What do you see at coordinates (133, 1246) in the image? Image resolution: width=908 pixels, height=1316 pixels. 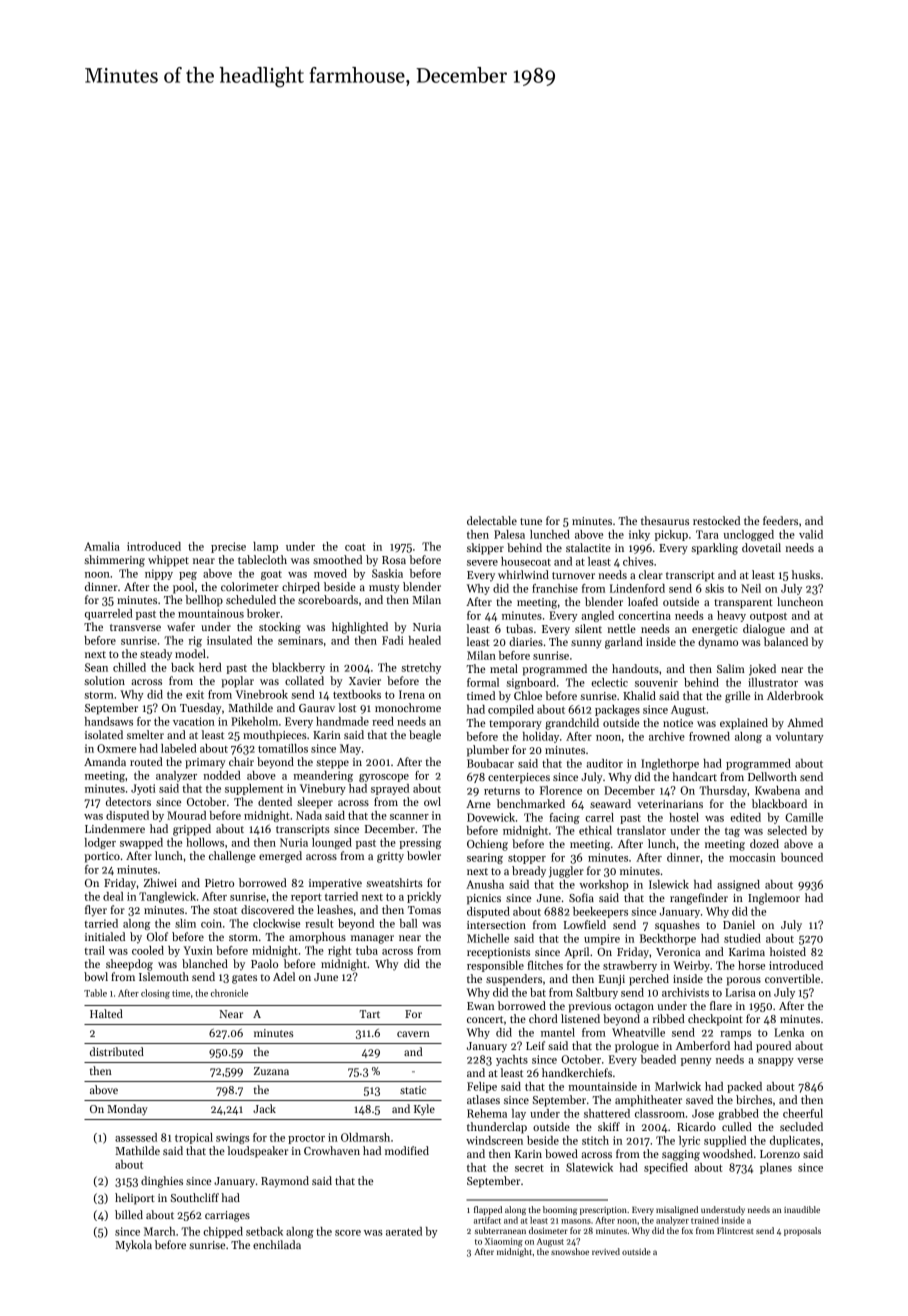 I see `Mykola` at bounding box center [133, 1246].
